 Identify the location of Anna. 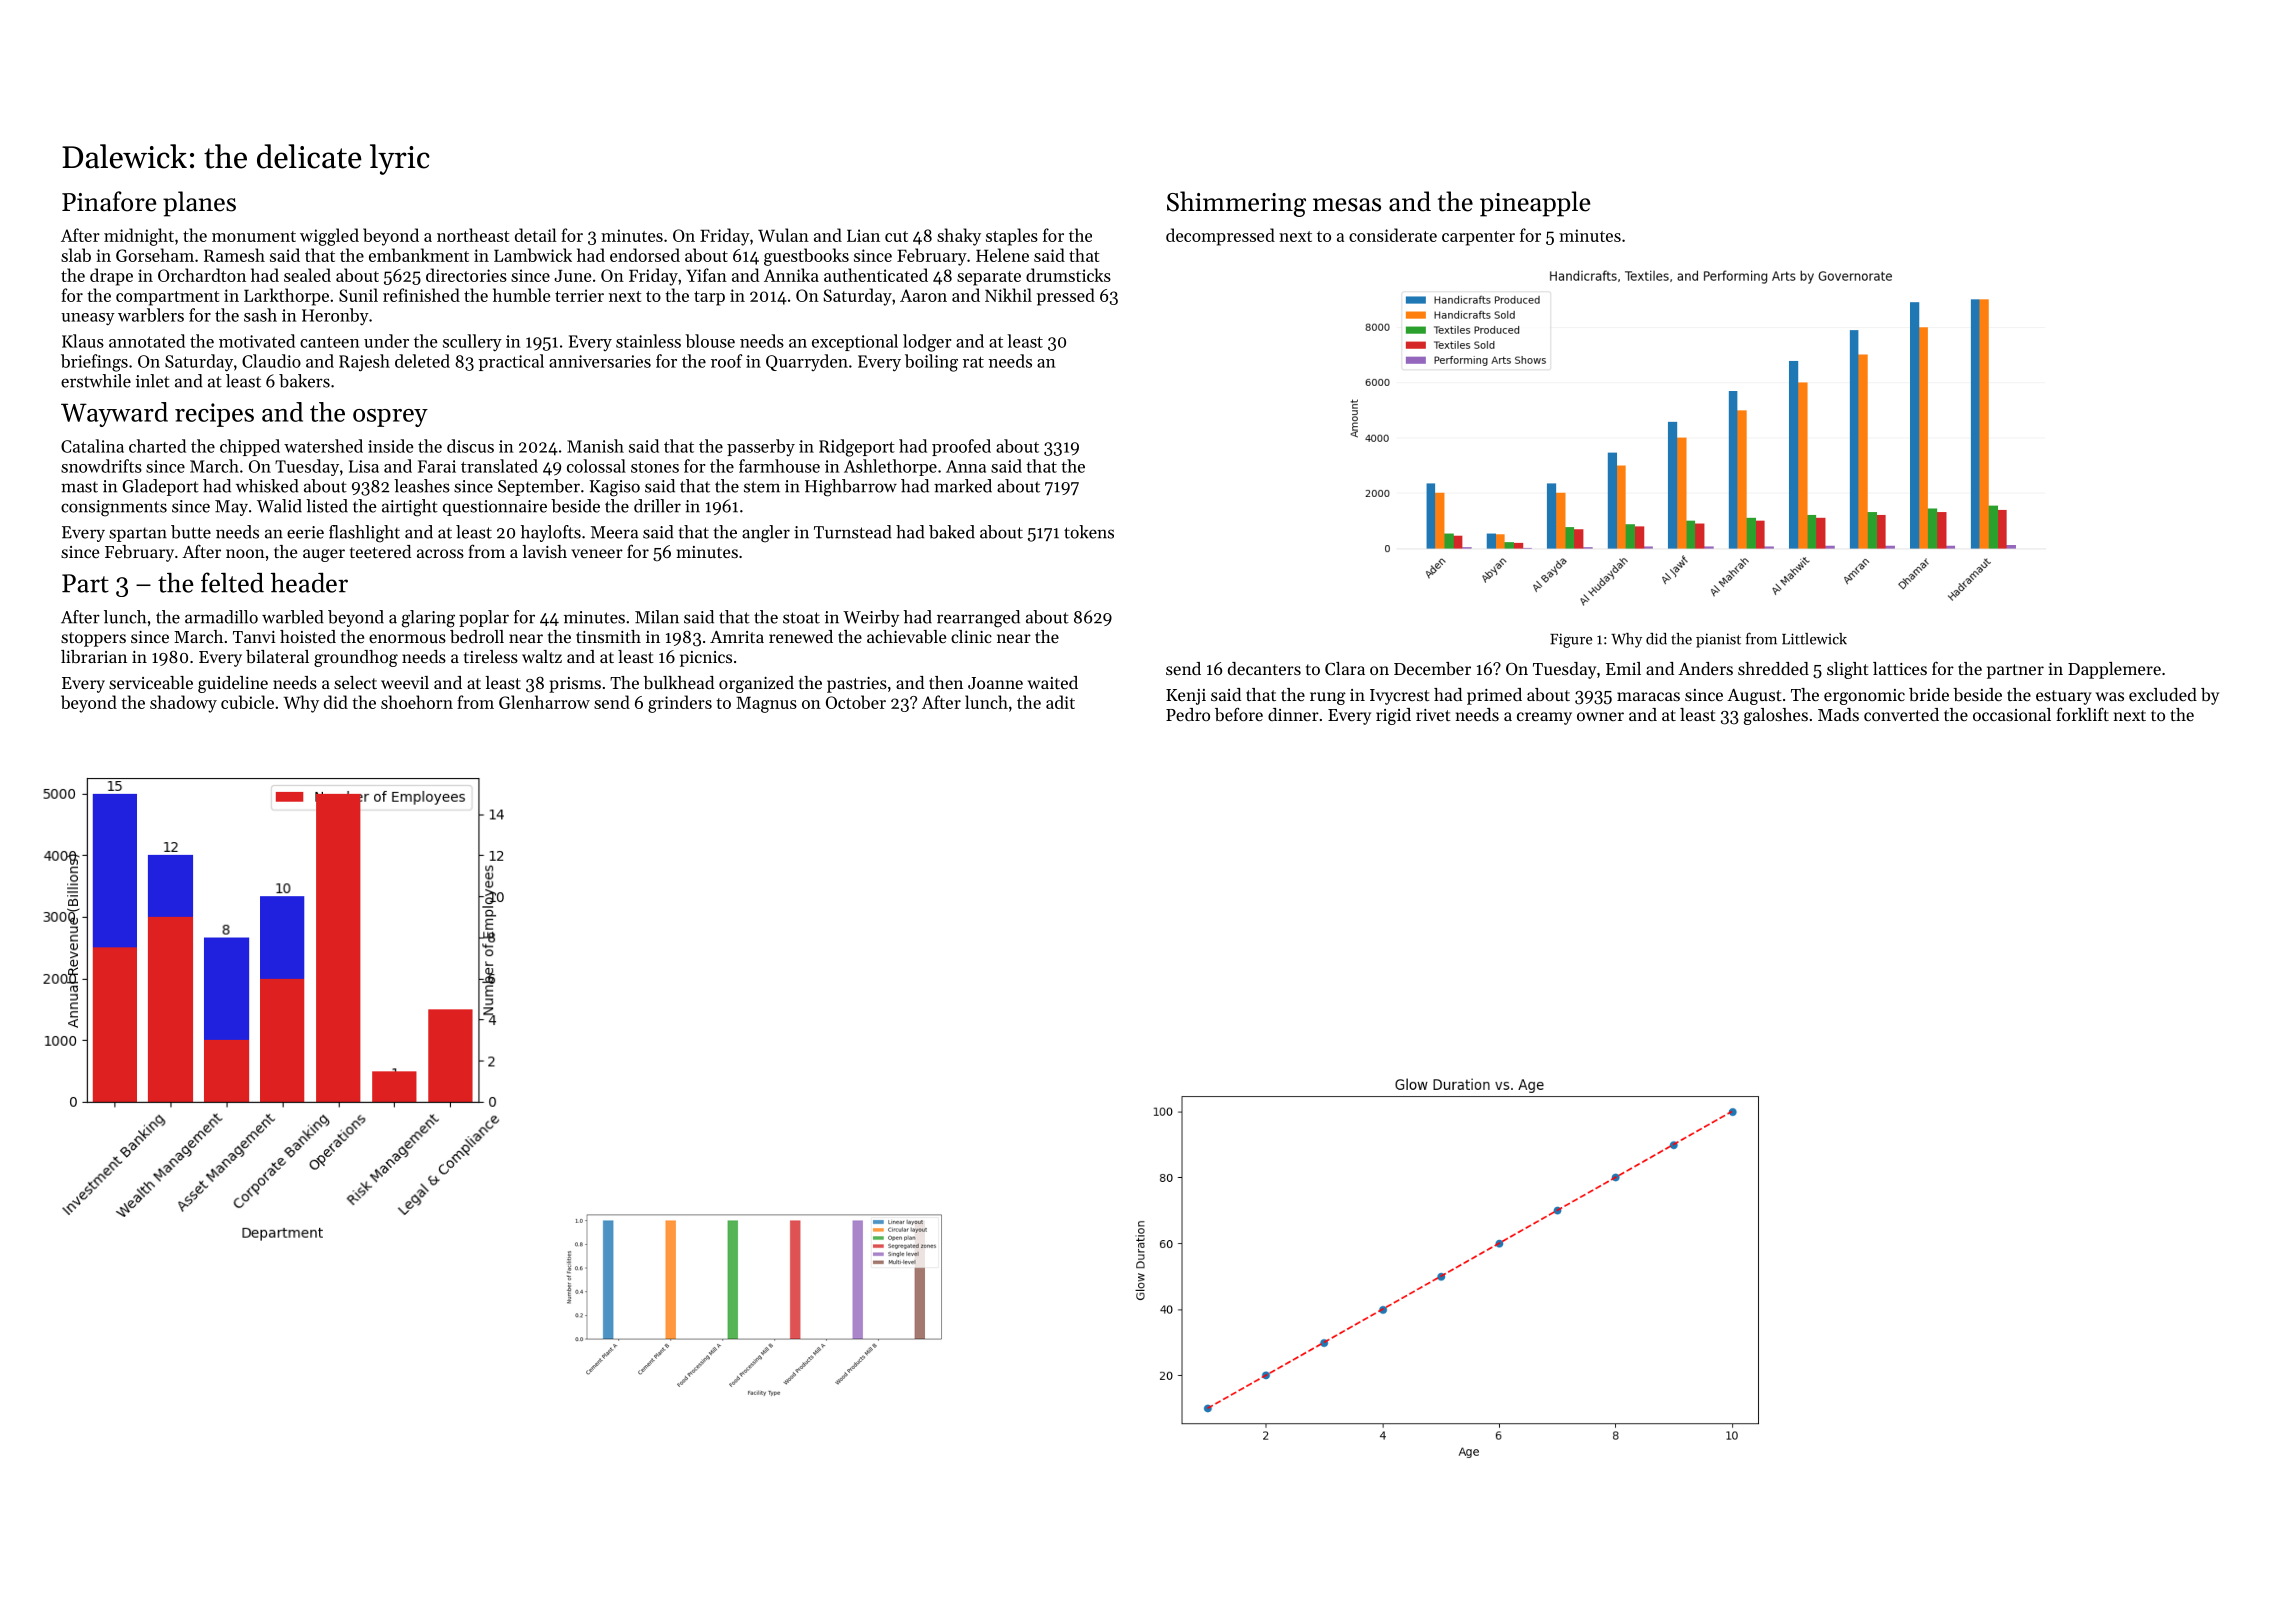
(966, 466).
